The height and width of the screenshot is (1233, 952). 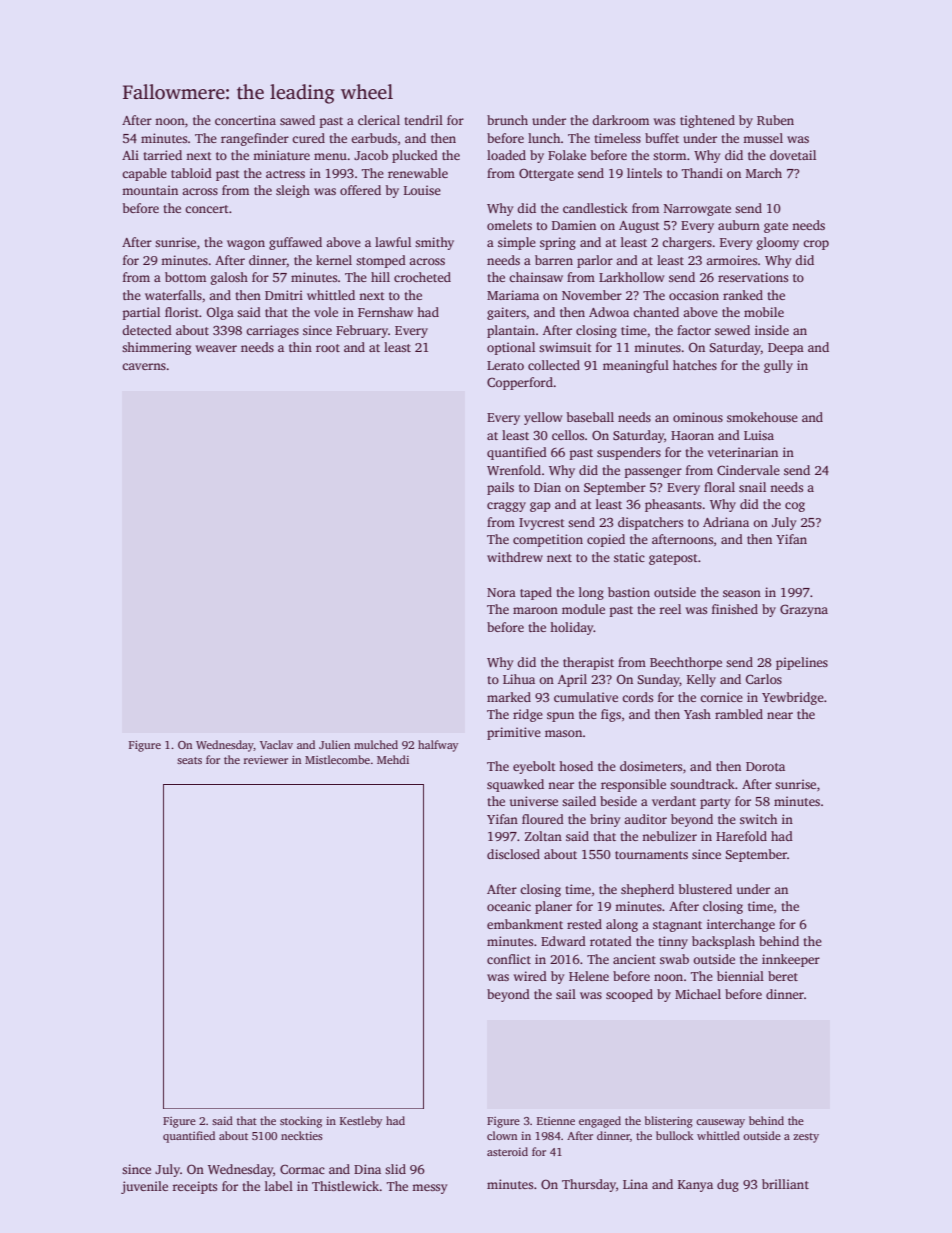 What do you see at coordinates (639, 227) in the screenshot?
I see `August` at bounding box center [639, 227].
